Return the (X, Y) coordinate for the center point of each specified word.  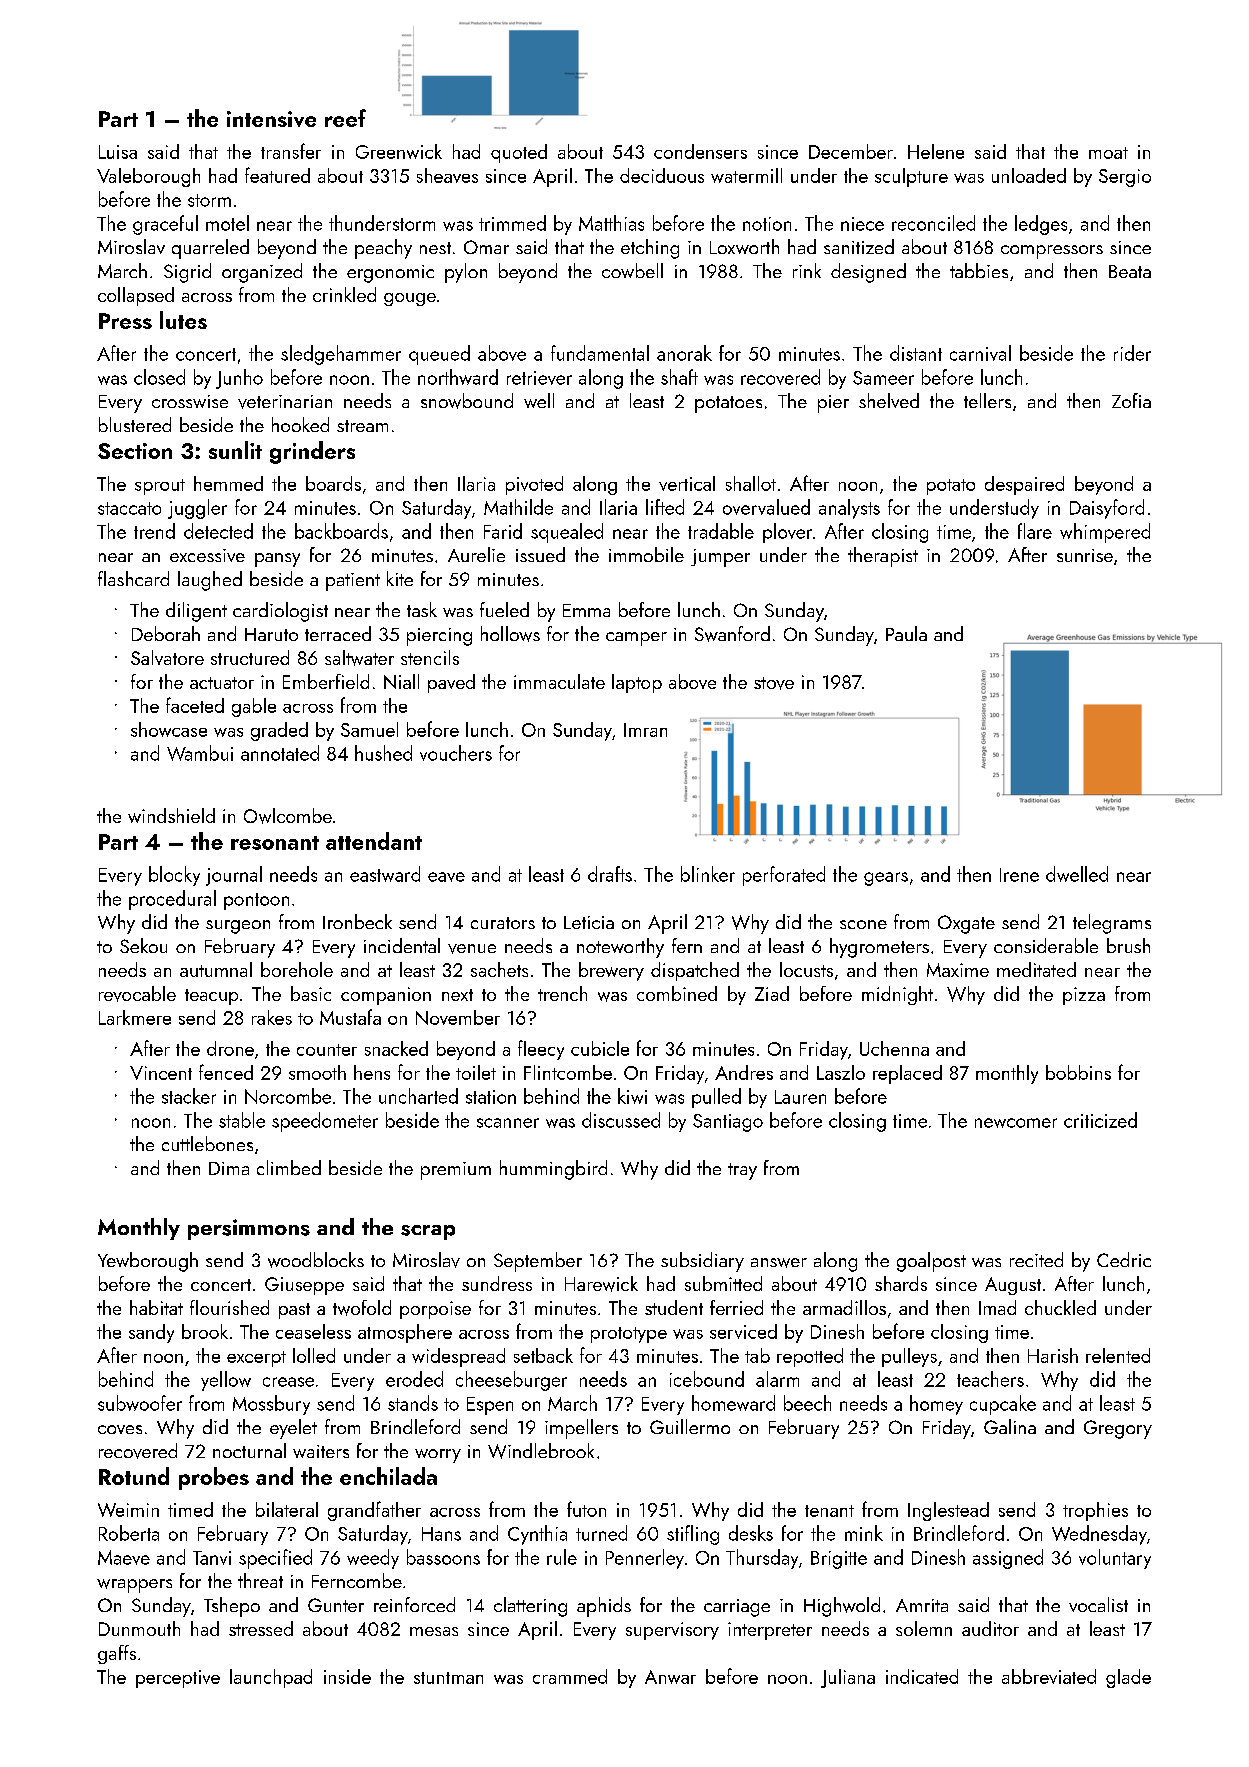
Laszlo (841, 1072)
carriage (737, 1608)
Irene (1019, 875)
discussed (621, 1120)
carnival (980, 353)
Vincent (161, 1073)
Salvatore (167, 657)
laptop (637, 683)
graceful (165, 225)
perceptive (178, 1679)
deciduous (662, 175)
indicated (922, 1676)
